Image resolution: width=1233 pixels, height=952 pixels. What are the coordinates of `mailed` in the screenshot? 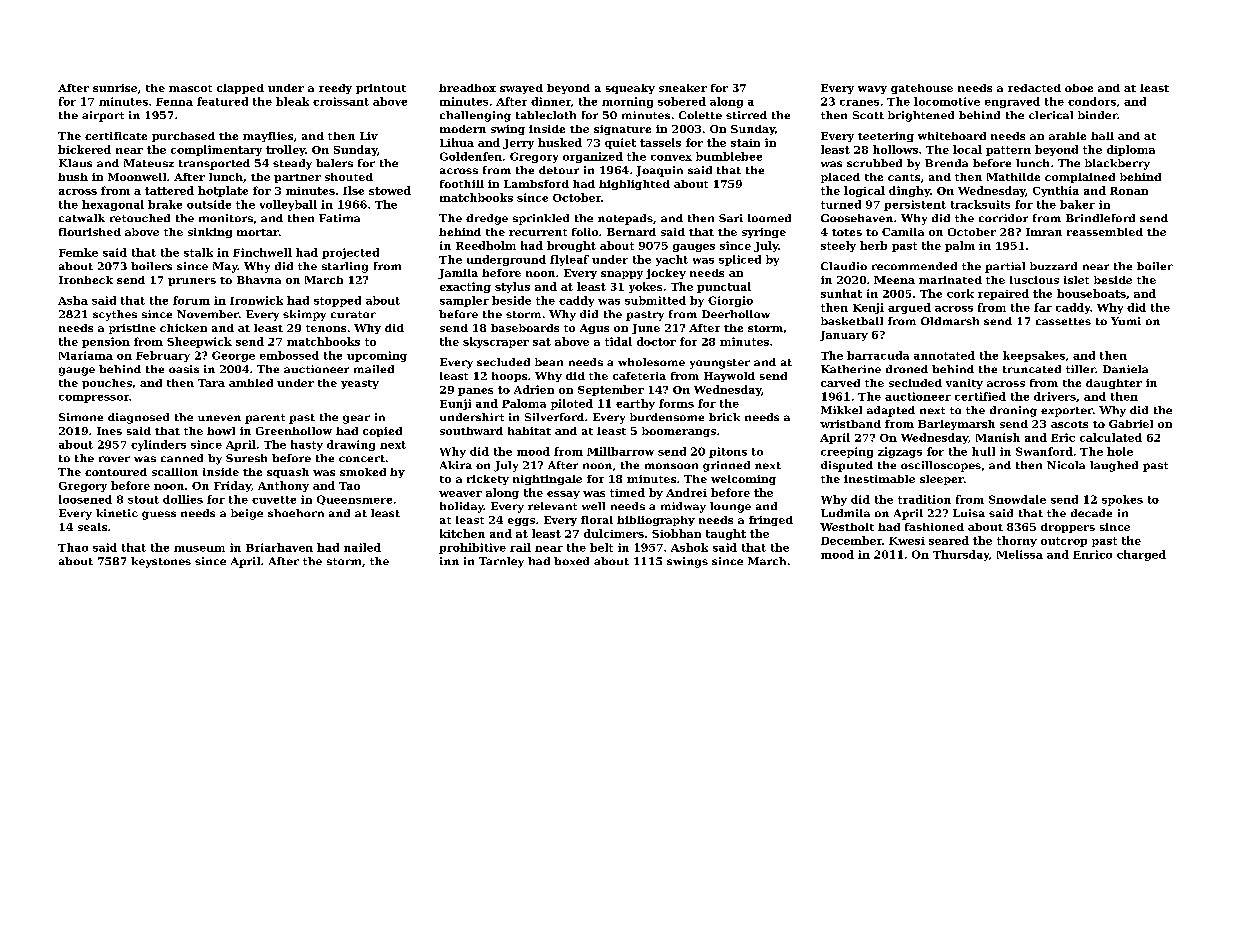 It's located at (374, 369).
